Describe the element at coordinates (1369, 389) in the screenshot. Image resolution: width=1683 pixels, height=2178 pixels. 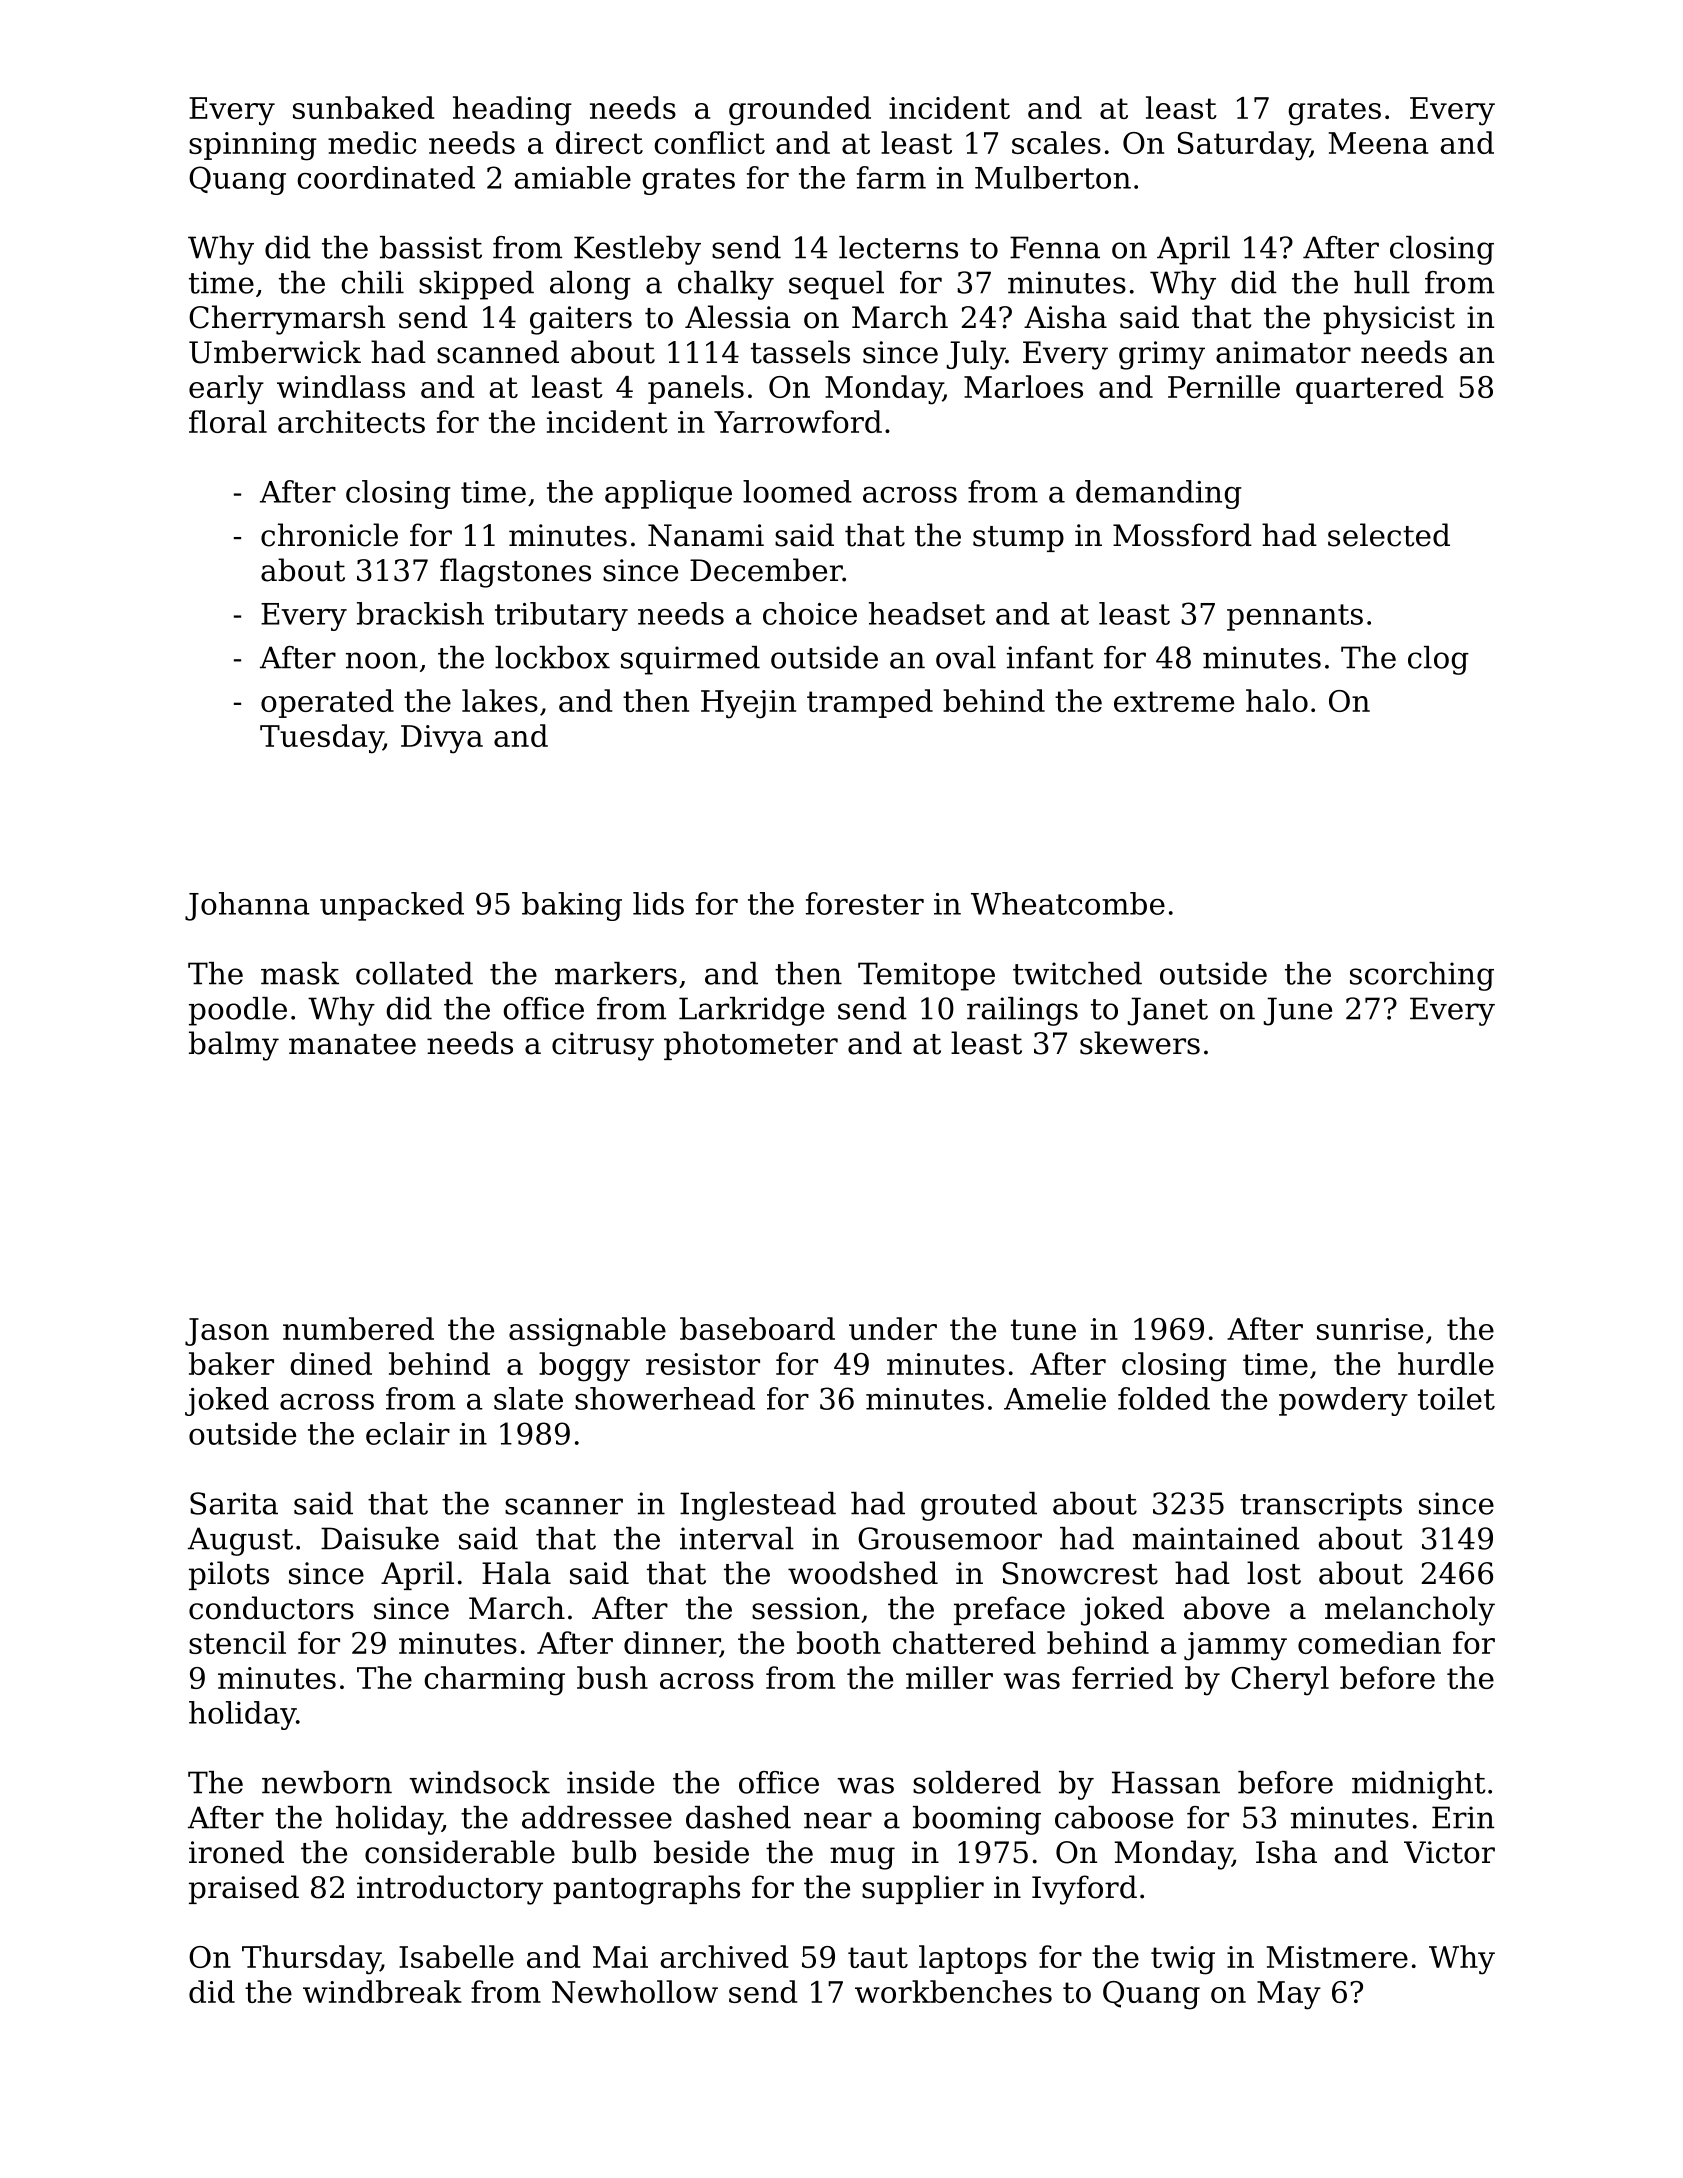
I see `quartered` at that location.
